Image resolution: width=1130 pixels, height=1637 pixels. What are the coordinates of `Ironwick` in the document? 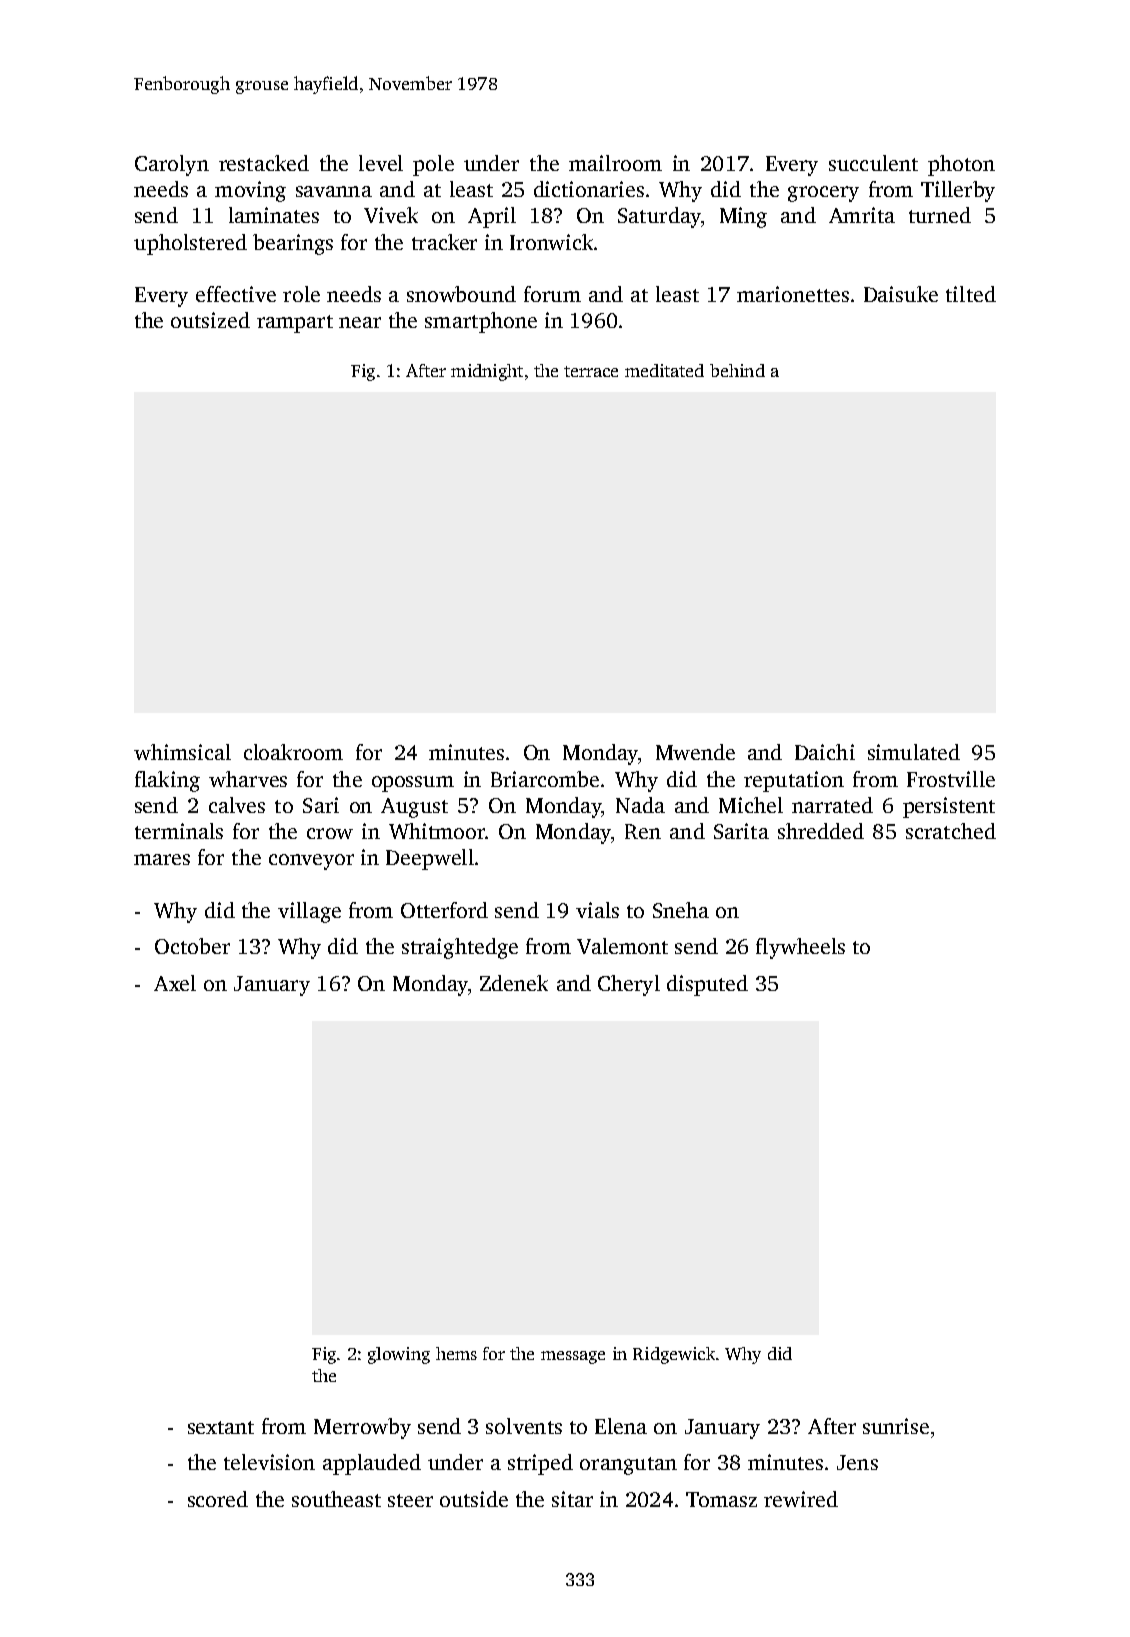 It's located at (551, 242).
